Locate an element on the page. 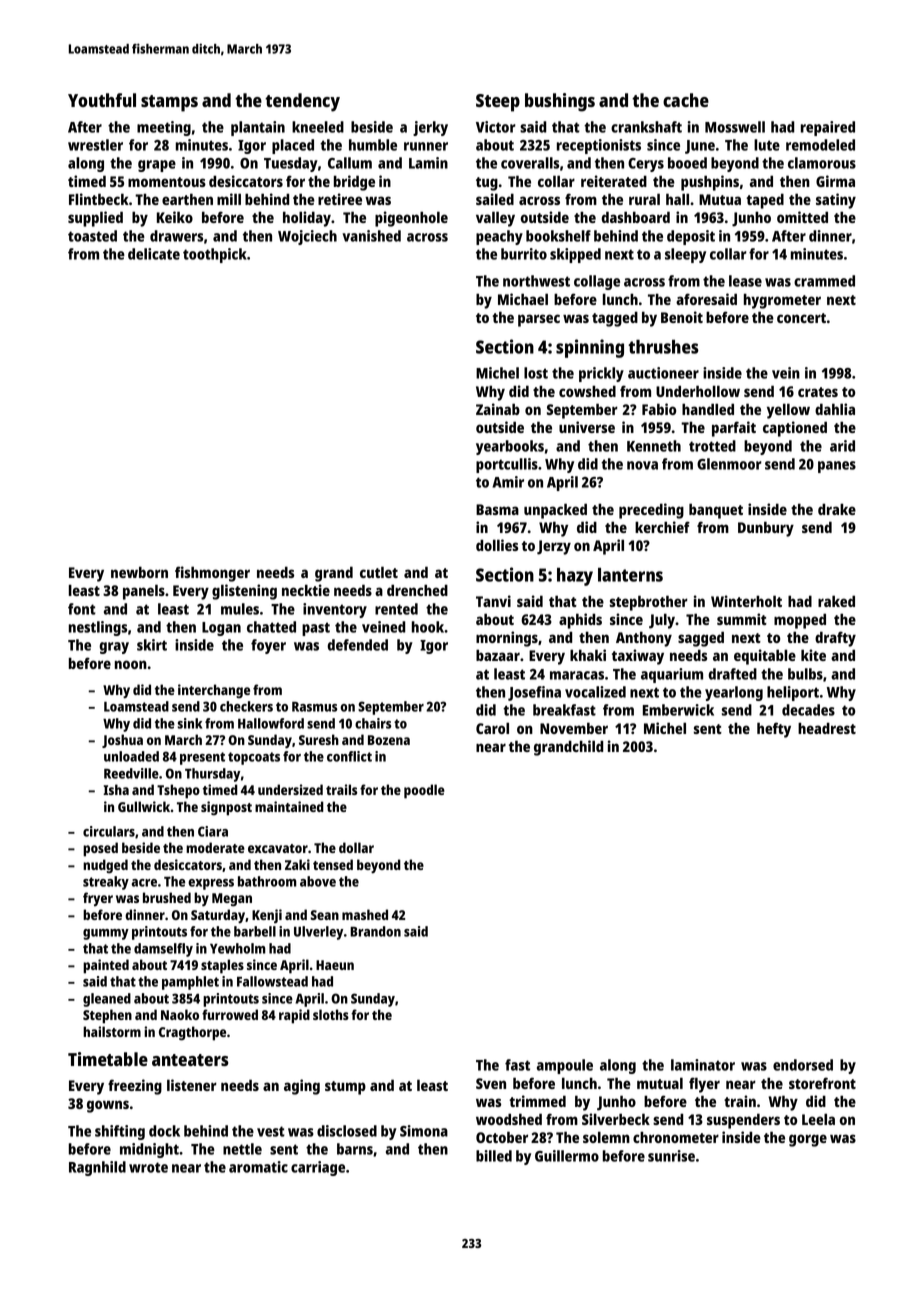  gowns is located at coordinates (108, 1106).
